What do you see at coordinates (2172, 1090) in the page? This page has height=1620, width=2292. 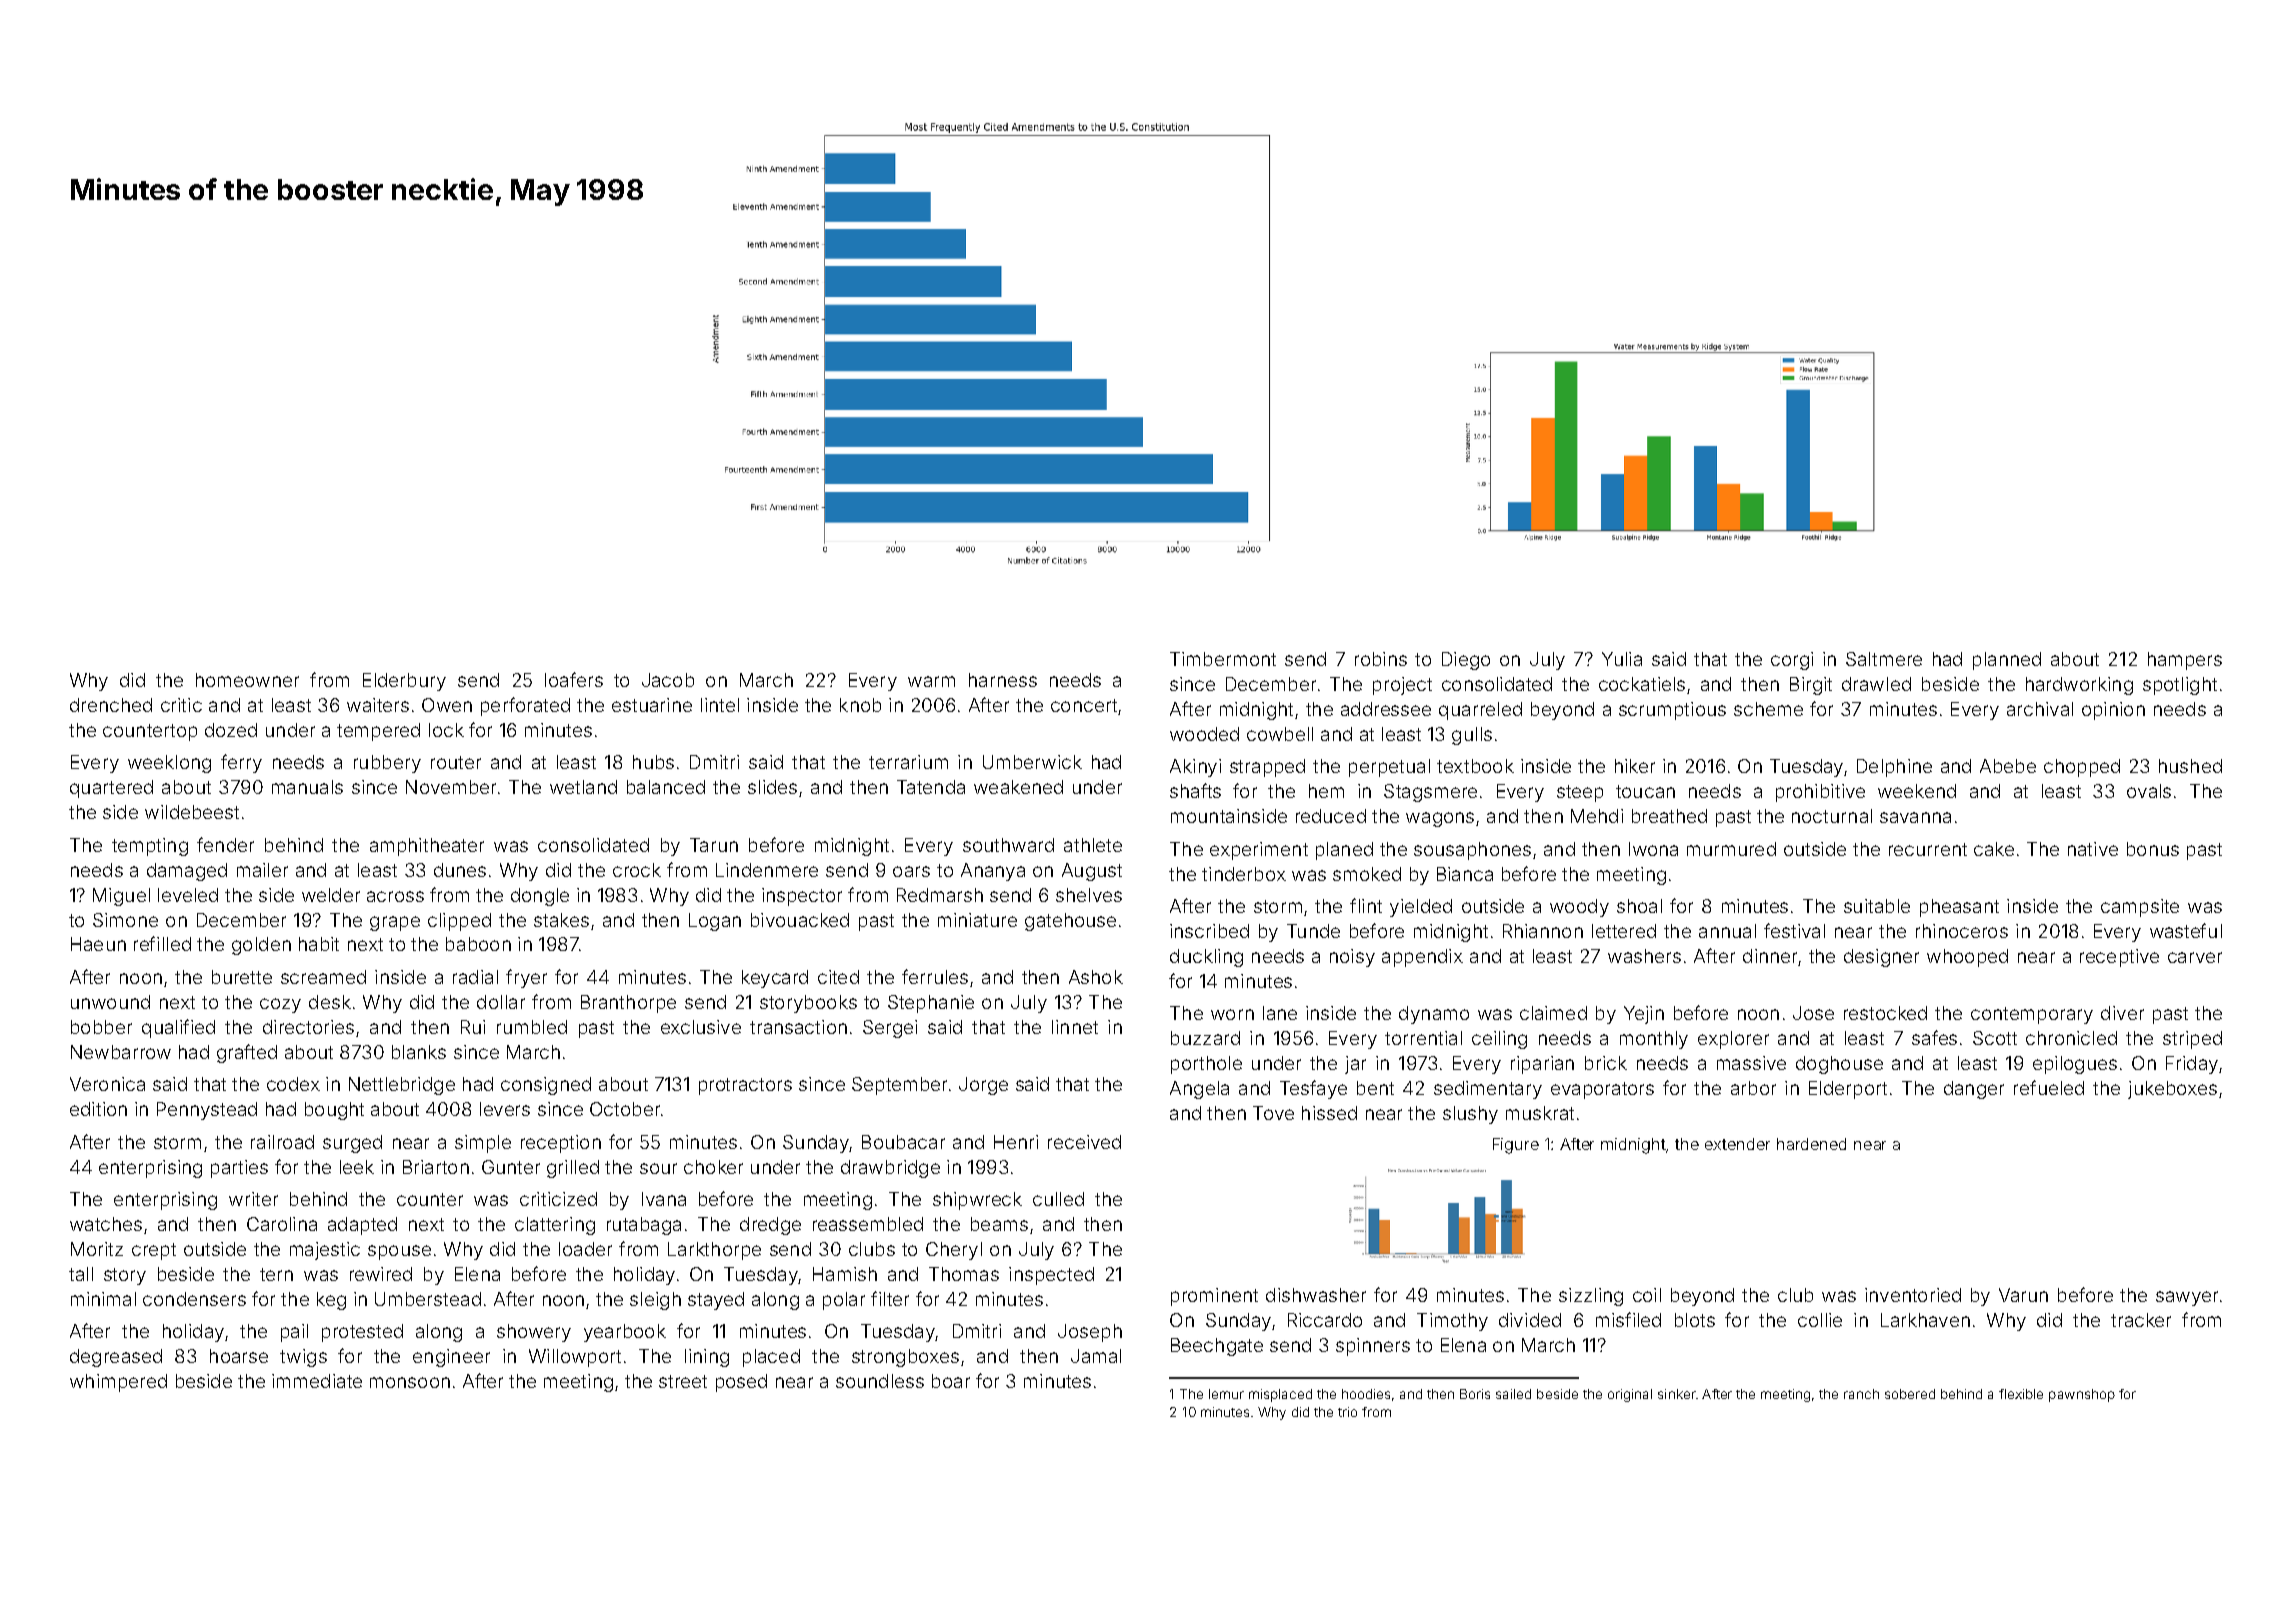 I see `jukeboxes` at bounding box center [2172, 1090].
